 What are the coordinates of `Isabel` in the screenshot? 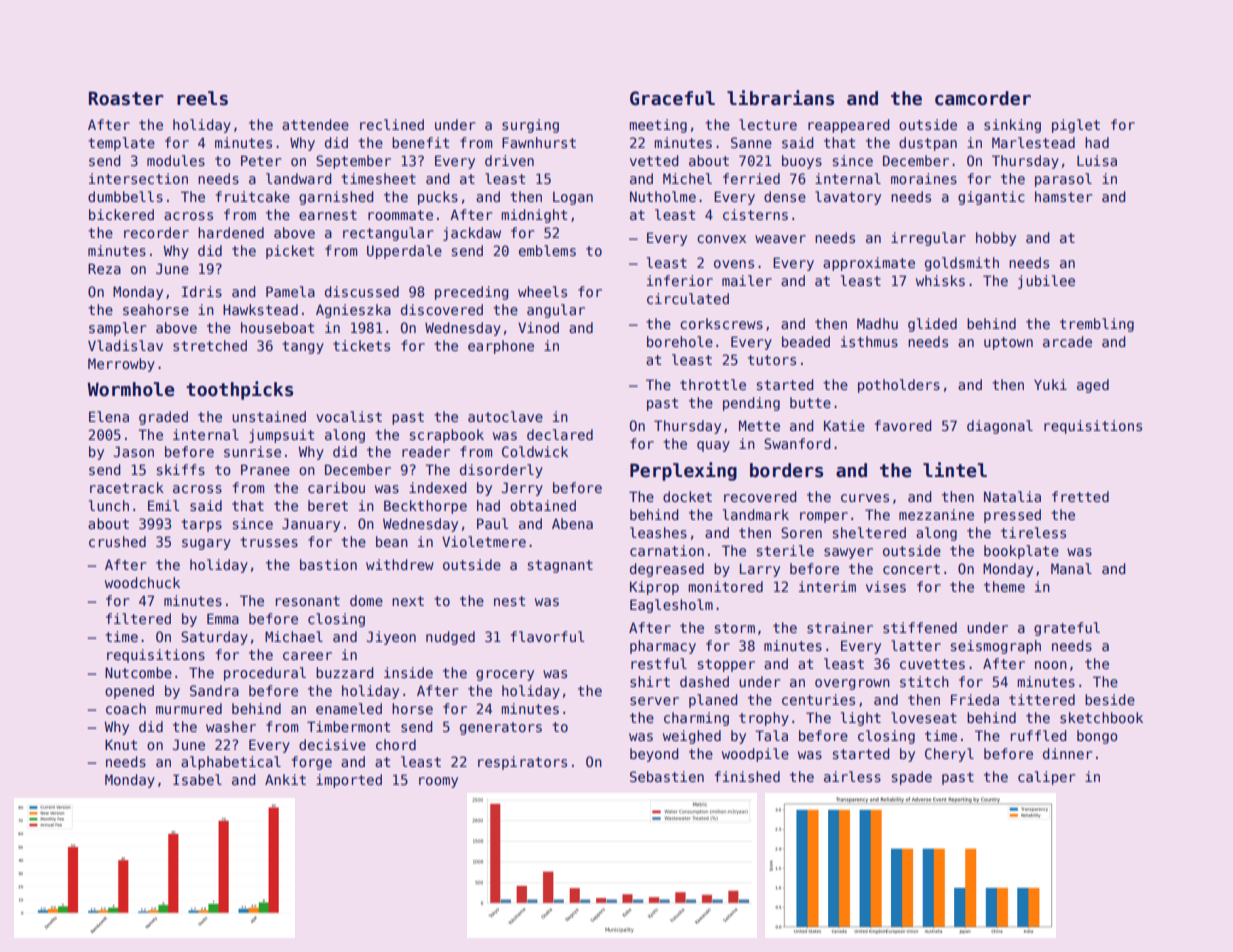 It's located at (197, 779).
